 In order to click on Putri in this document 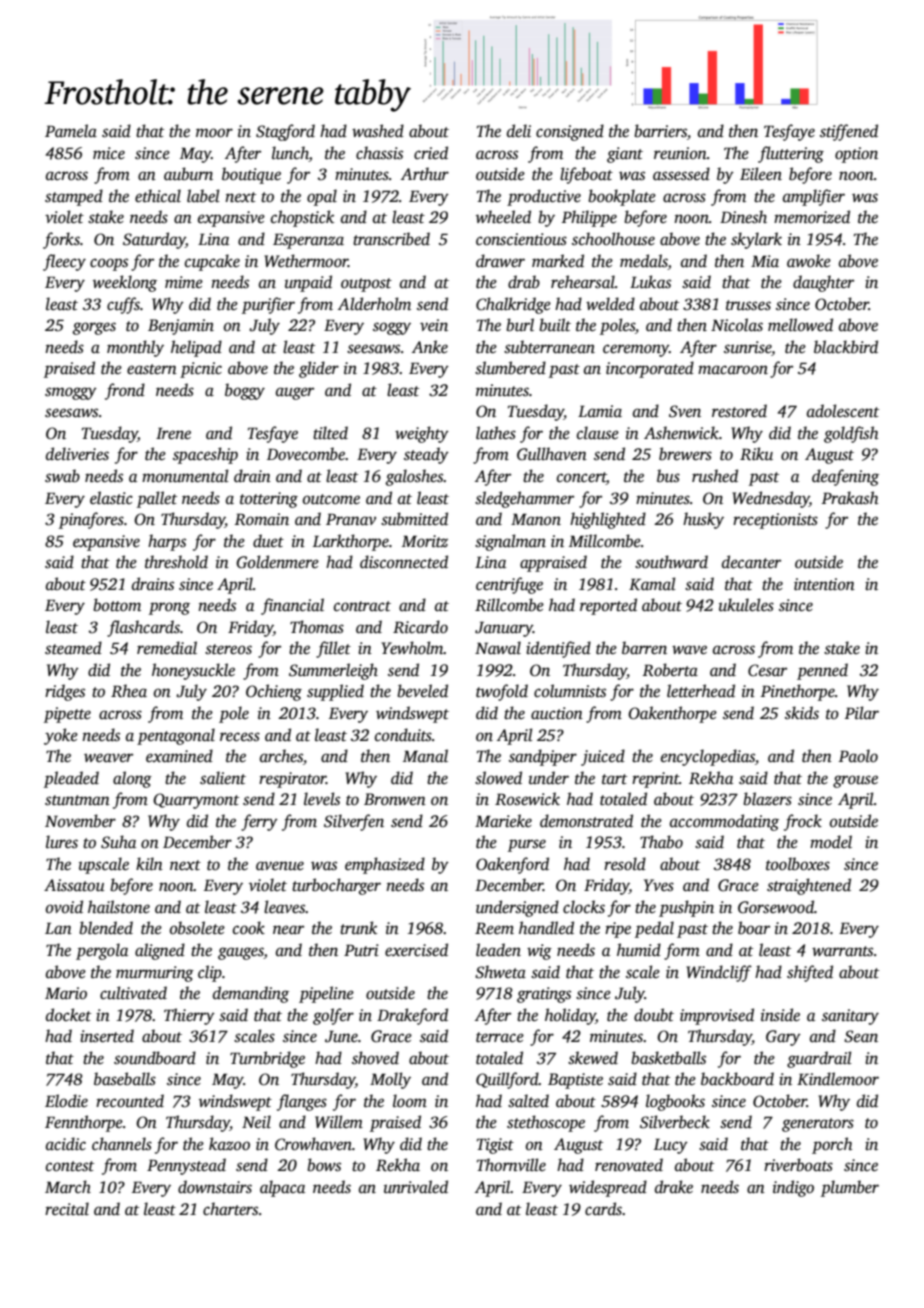, I will do `click(361, 950)`.
